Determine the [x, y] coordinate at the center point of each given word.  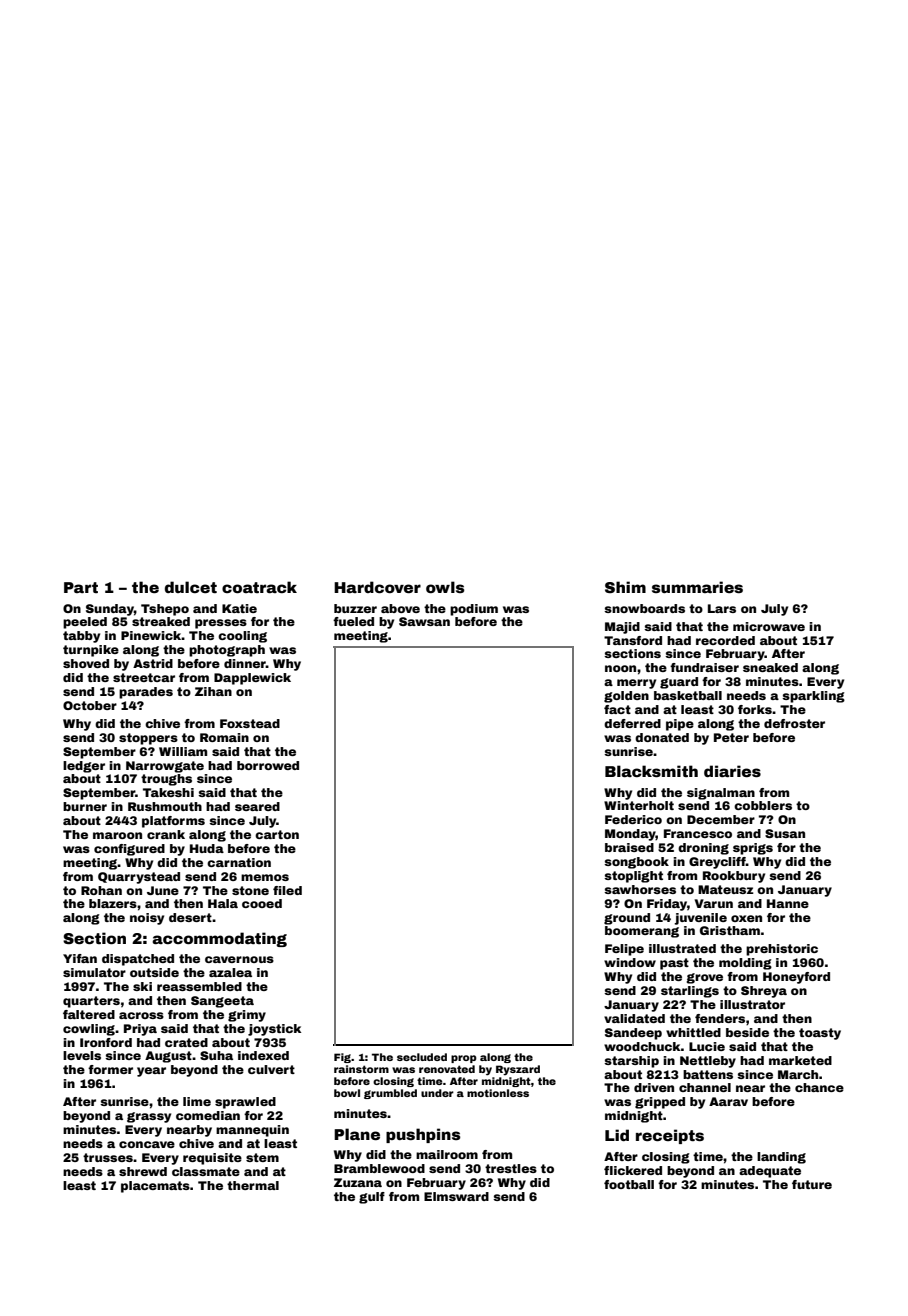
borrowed [268, 765]
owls [445, 587]
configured [129, 850]
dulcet [191, 587]
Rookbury [734, 877]
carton [277, 834]
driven [654, 1087]
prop [464, 1059]
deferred [632, 723]
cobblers [763, 805]
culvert [271, 1069]
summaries [697, 587]
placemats [155, 1187]
